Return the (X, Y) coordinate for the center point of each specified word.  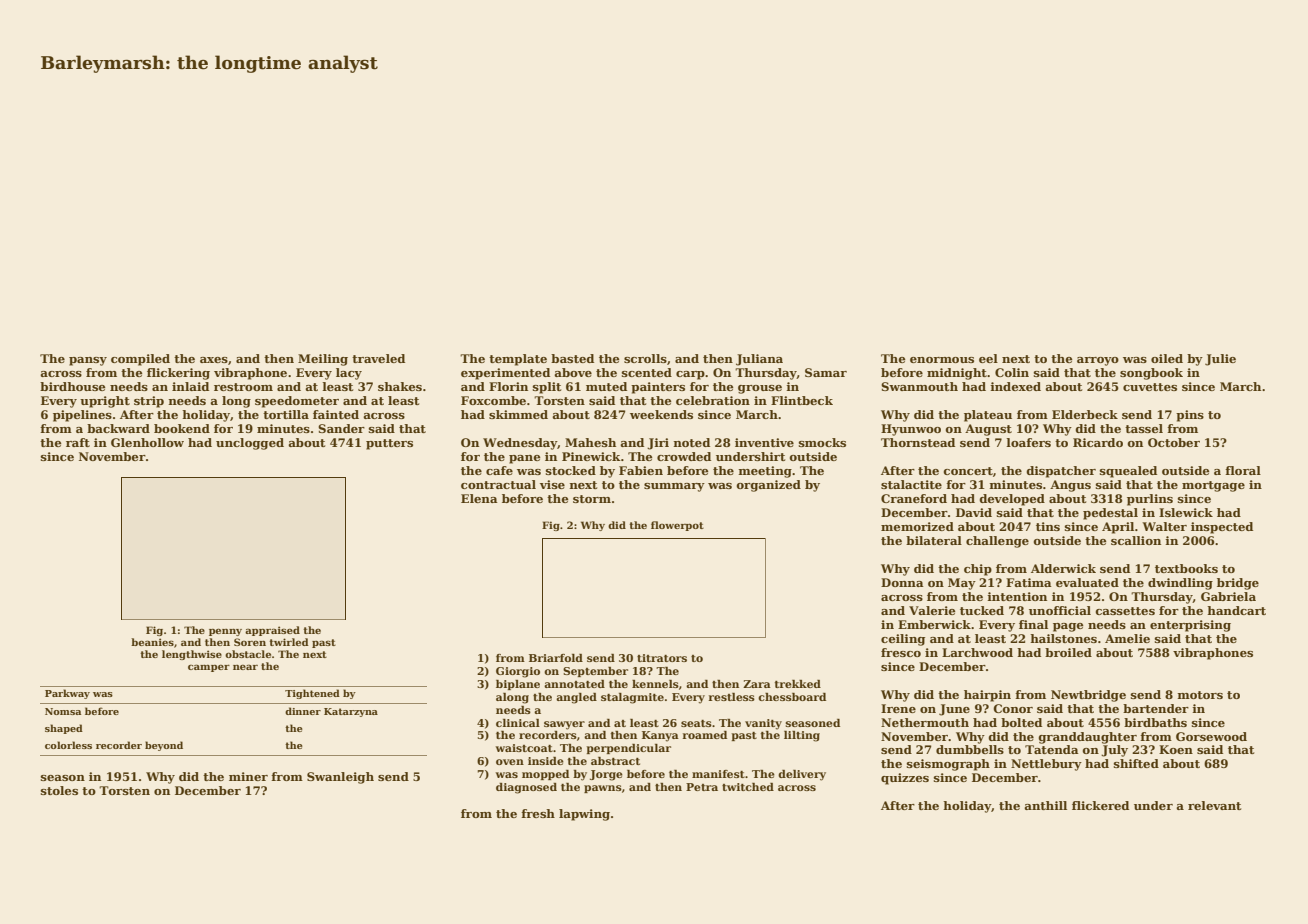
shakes (400, 386)
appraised (272, 631)
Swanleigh (340, 778)
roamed (704, 735)
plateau (988, 416)
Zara (757, 684)
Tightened (312, 694)
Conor (1013, 708)
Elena (479, 498)
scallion (1136, 540)
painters (658, 388)
